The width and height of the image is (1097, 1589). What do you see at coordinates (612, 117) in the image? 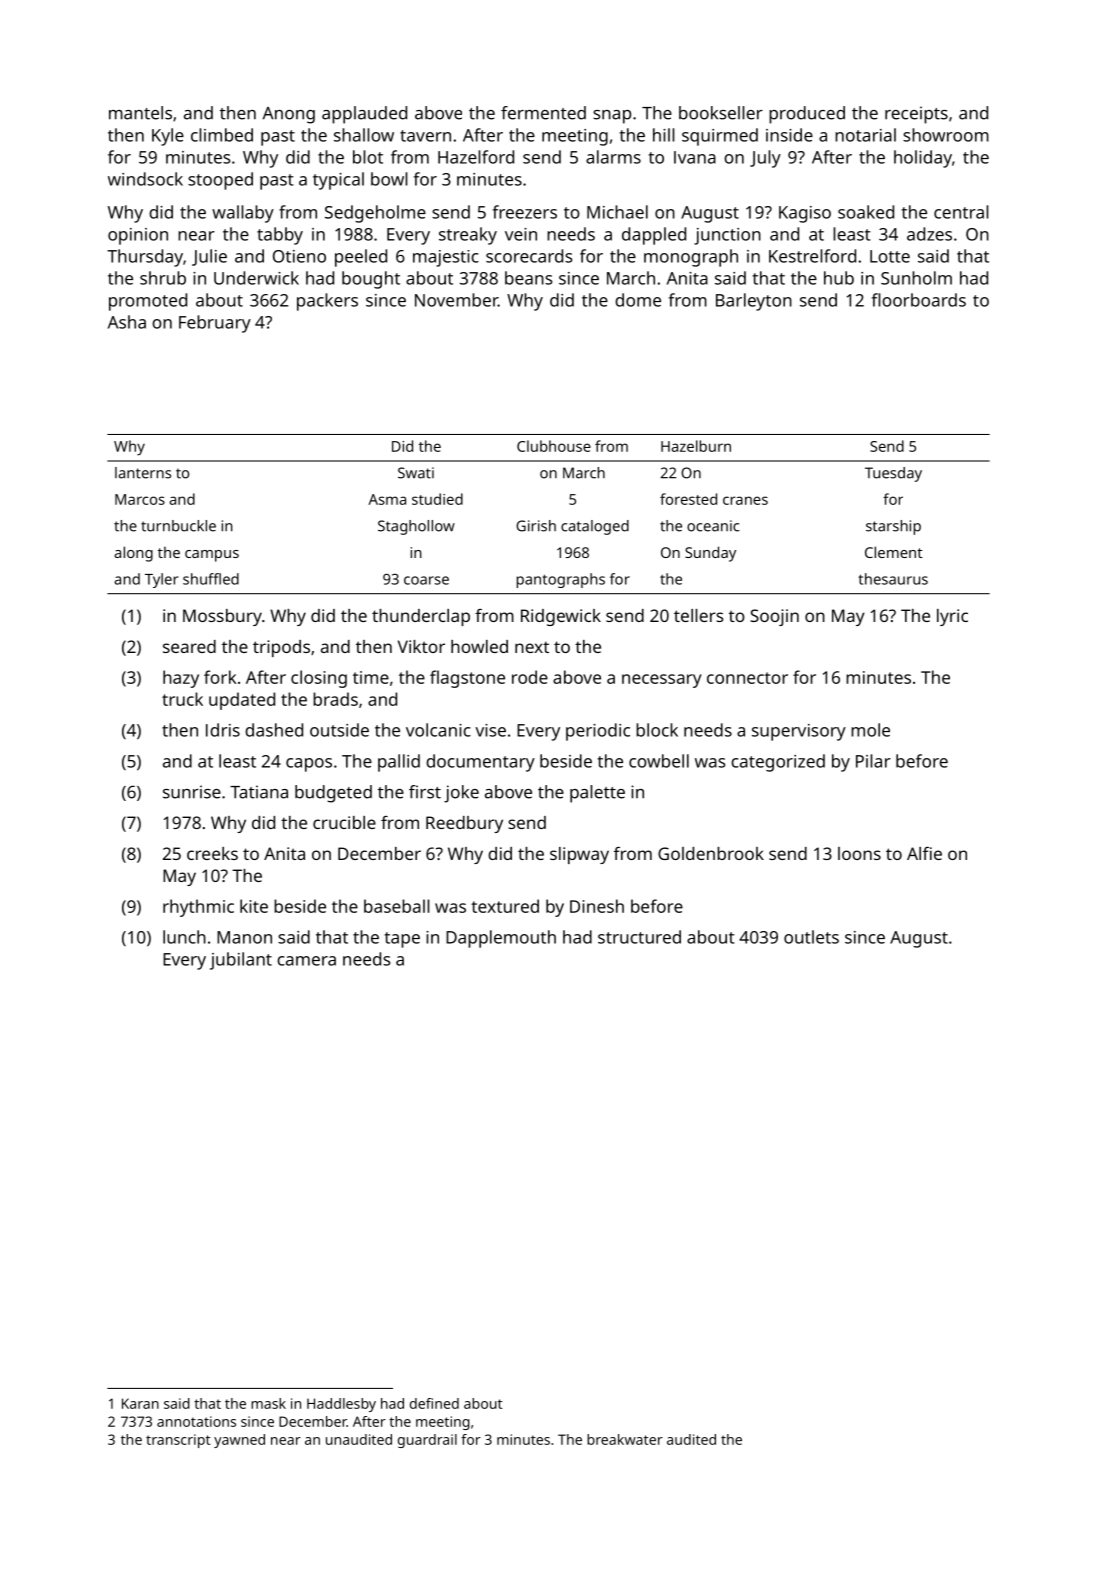
I see `snap` at bounding box center [612, 117].
